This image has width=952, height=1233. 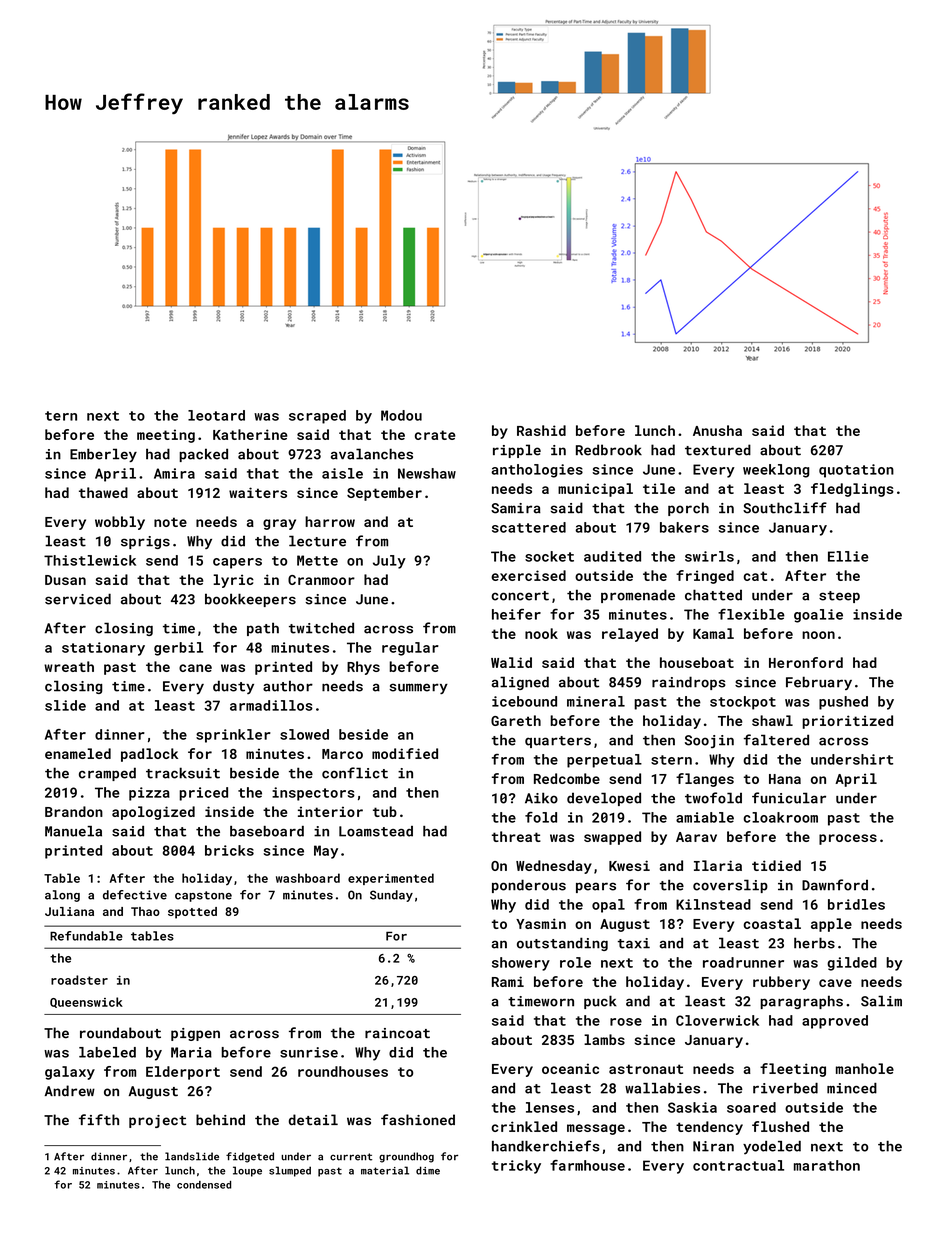 What do you see at coordinates (520, 683) in the image?
I see `aligned` at bounding box center [520, 683].
